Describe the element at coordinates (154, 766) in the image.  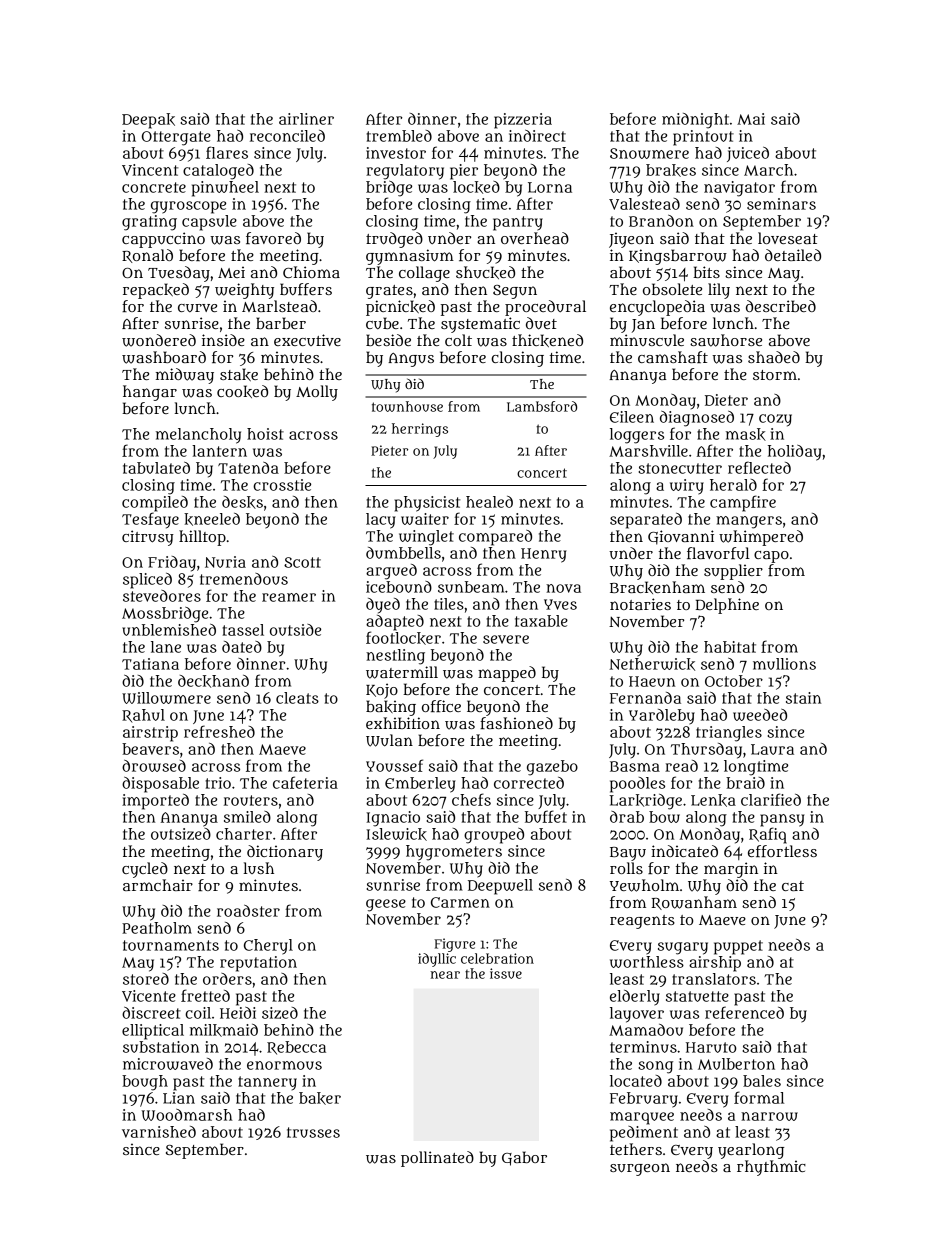
I see `drowsed` at that location.
